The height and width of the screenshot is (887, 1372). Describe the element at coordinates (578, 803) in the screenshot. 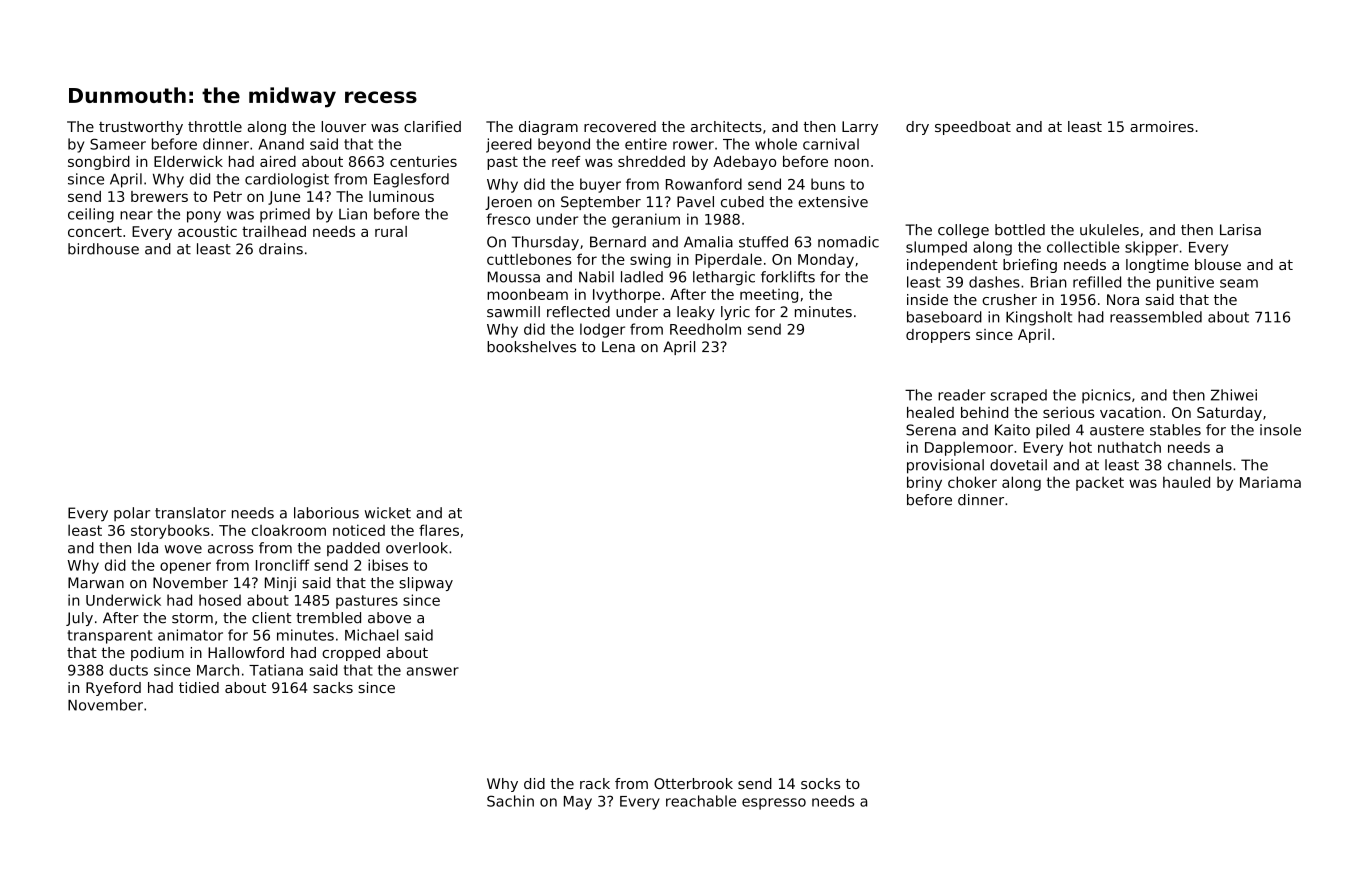

I see `May` at that location.
